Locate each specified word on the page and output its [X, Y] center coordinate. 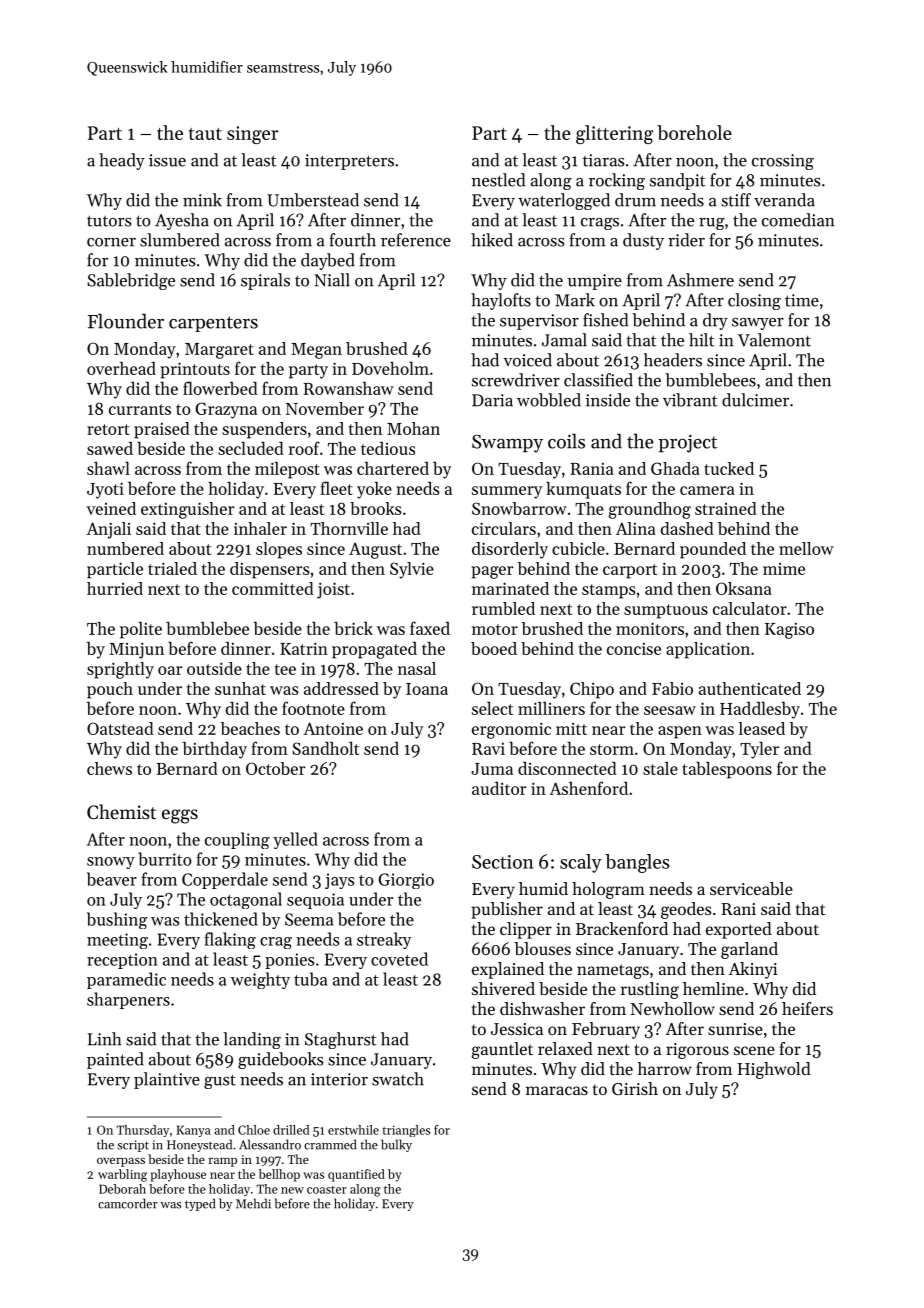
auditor [499, 788]
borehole [694, 132]
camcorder [128, 1203]
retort [108, 429]
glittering [614, 134]
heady [122, 161]
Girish [635, 1088]
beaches [250, 728]
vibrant [690, 400]
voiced [527, 360]
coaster [327, 1190]
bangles [637, 863]
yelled [295, 840]
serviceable [751, 888]
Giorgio [406, 881]
